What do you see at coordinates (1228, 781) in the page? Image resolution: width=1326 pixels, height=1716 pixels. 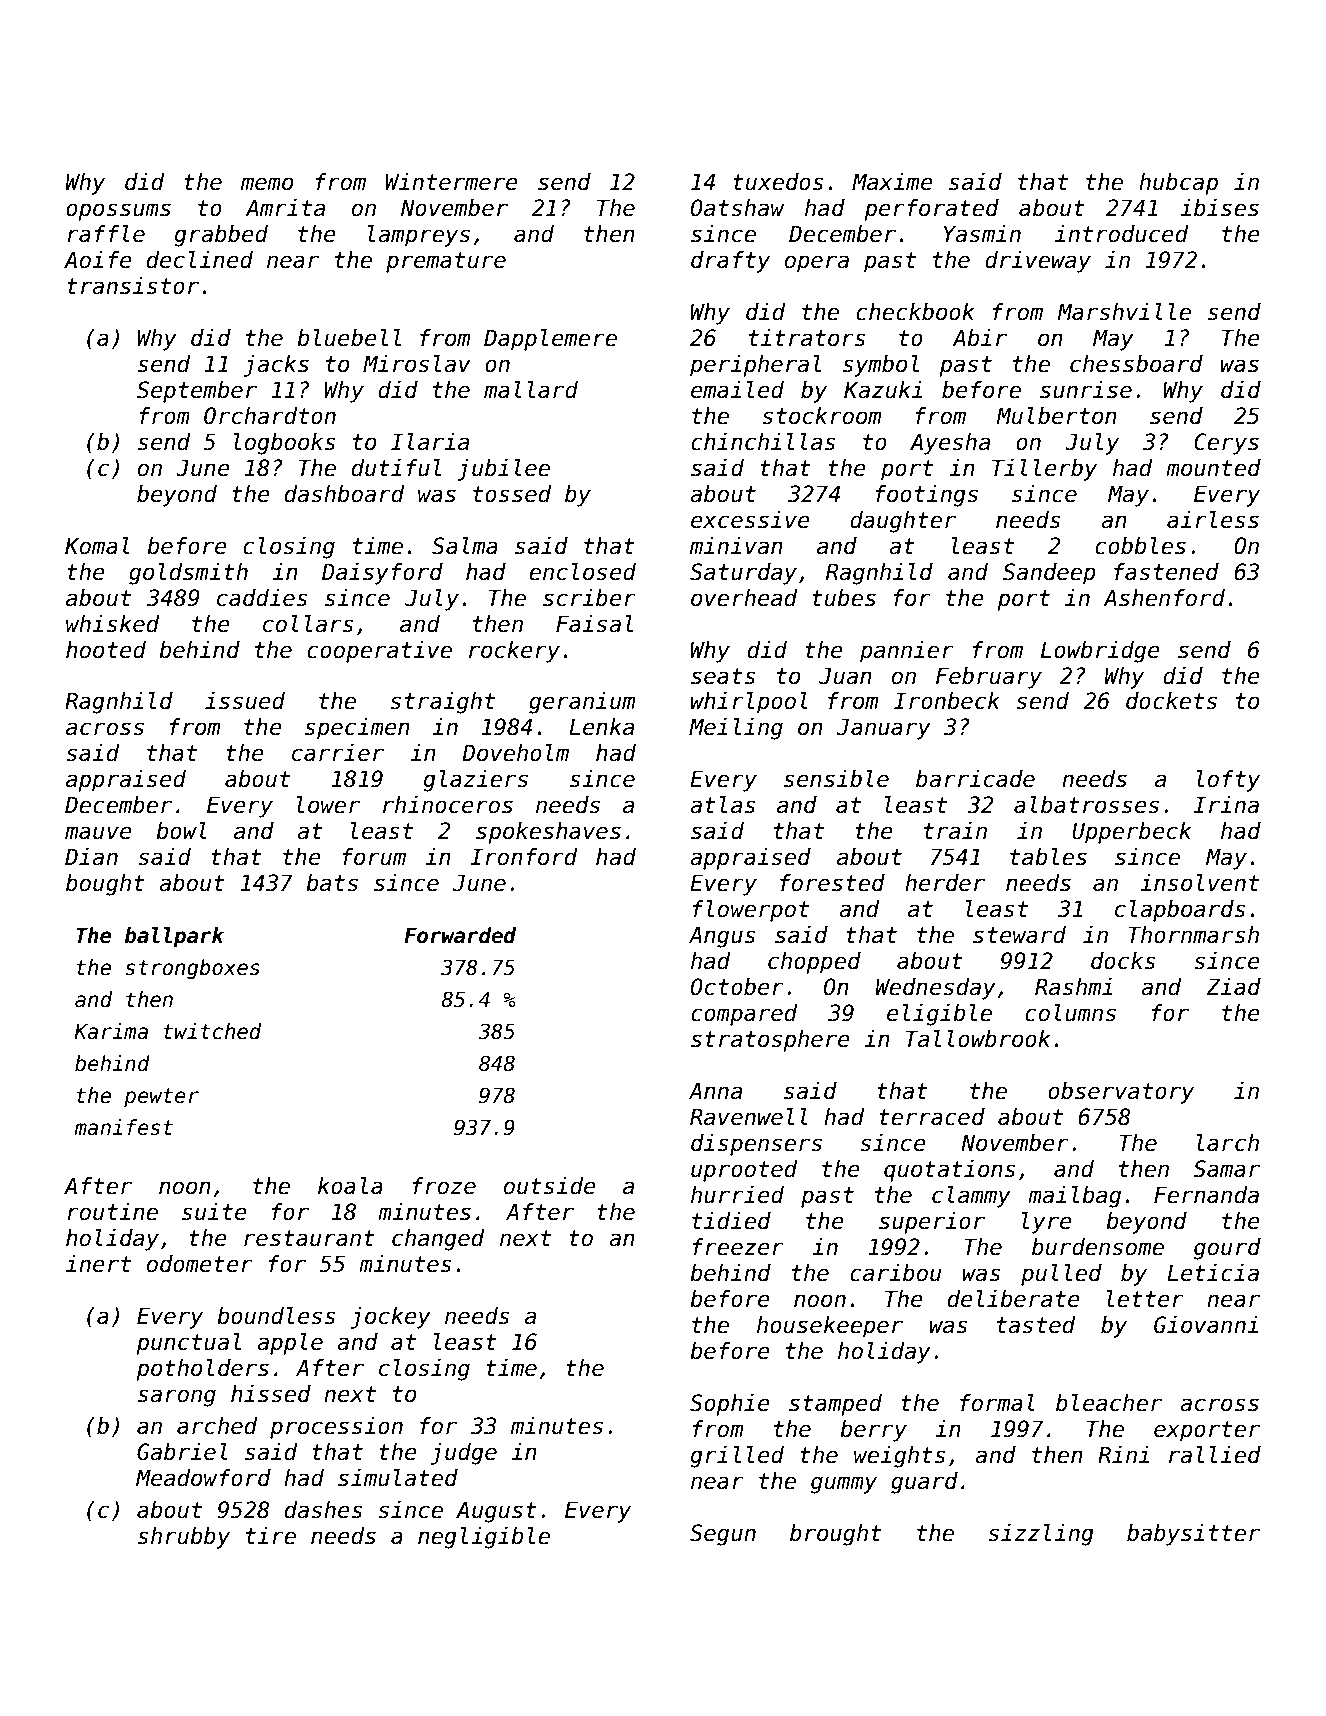 I see `lofty` at bounding box center [1228, 781].
